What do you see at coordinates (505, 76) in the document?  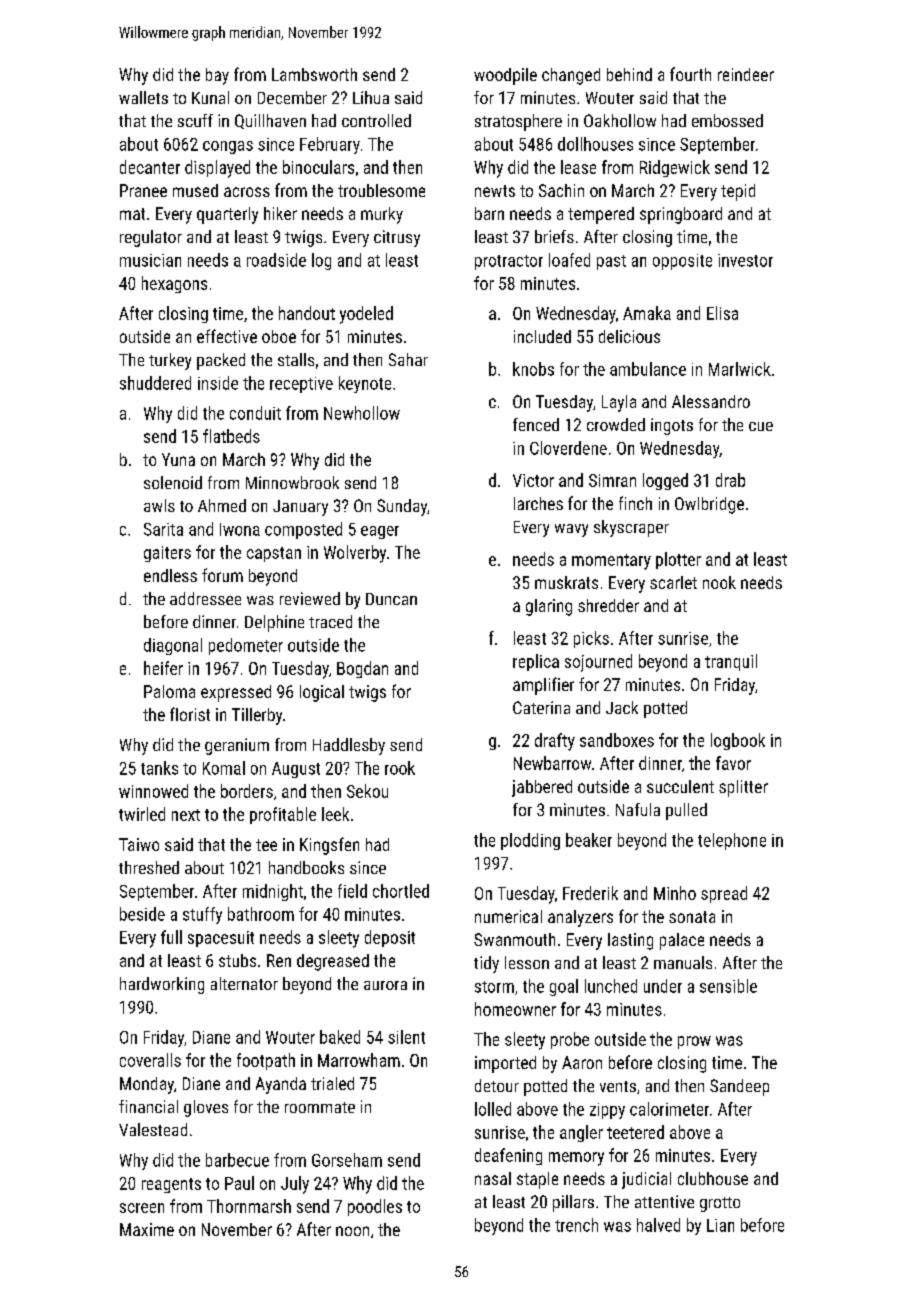 I see `woodpile` at bounding box center [505, 76].
